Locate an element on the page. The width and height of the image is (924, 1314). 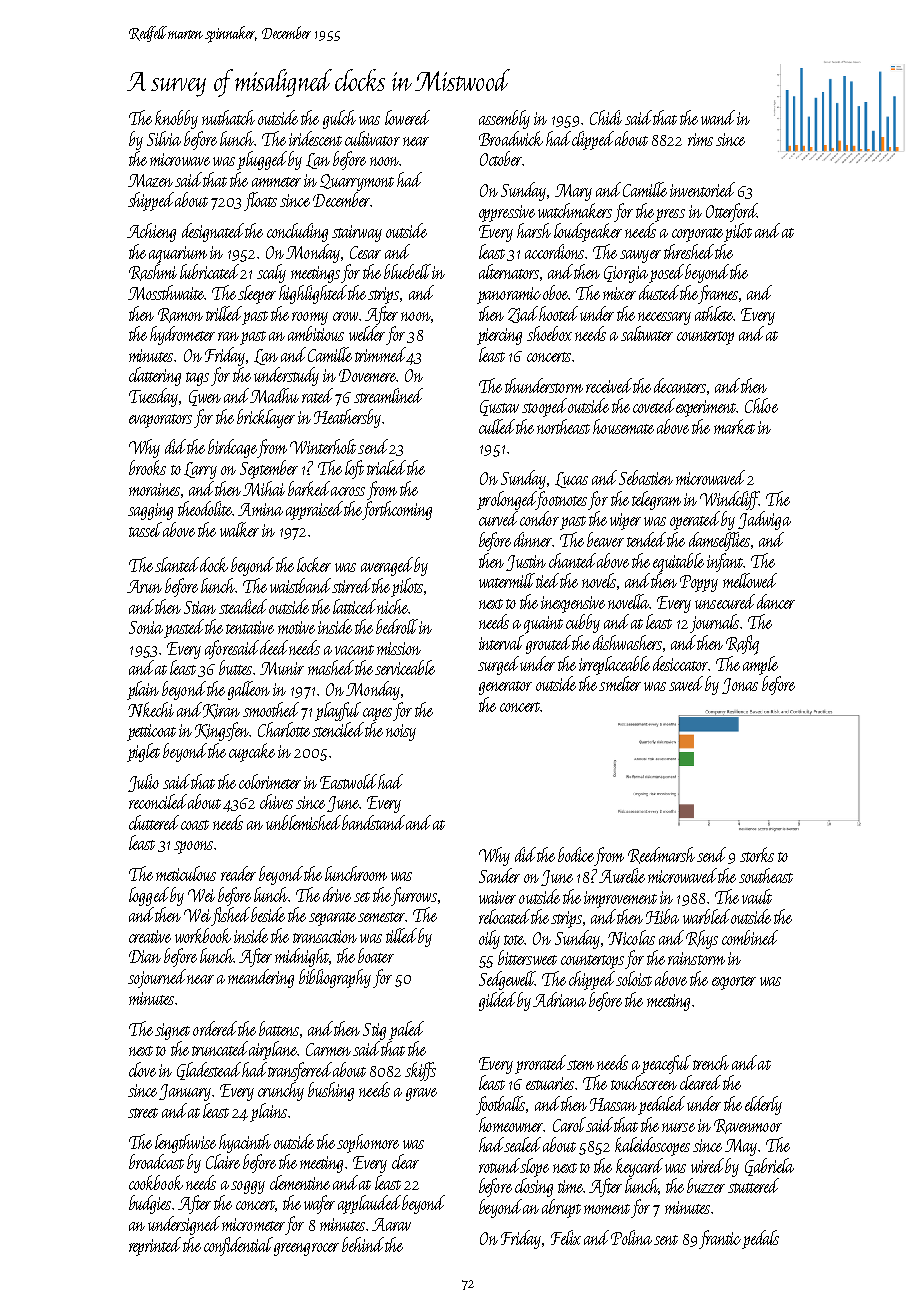
bushing is located at coordinates (331, 1091).
